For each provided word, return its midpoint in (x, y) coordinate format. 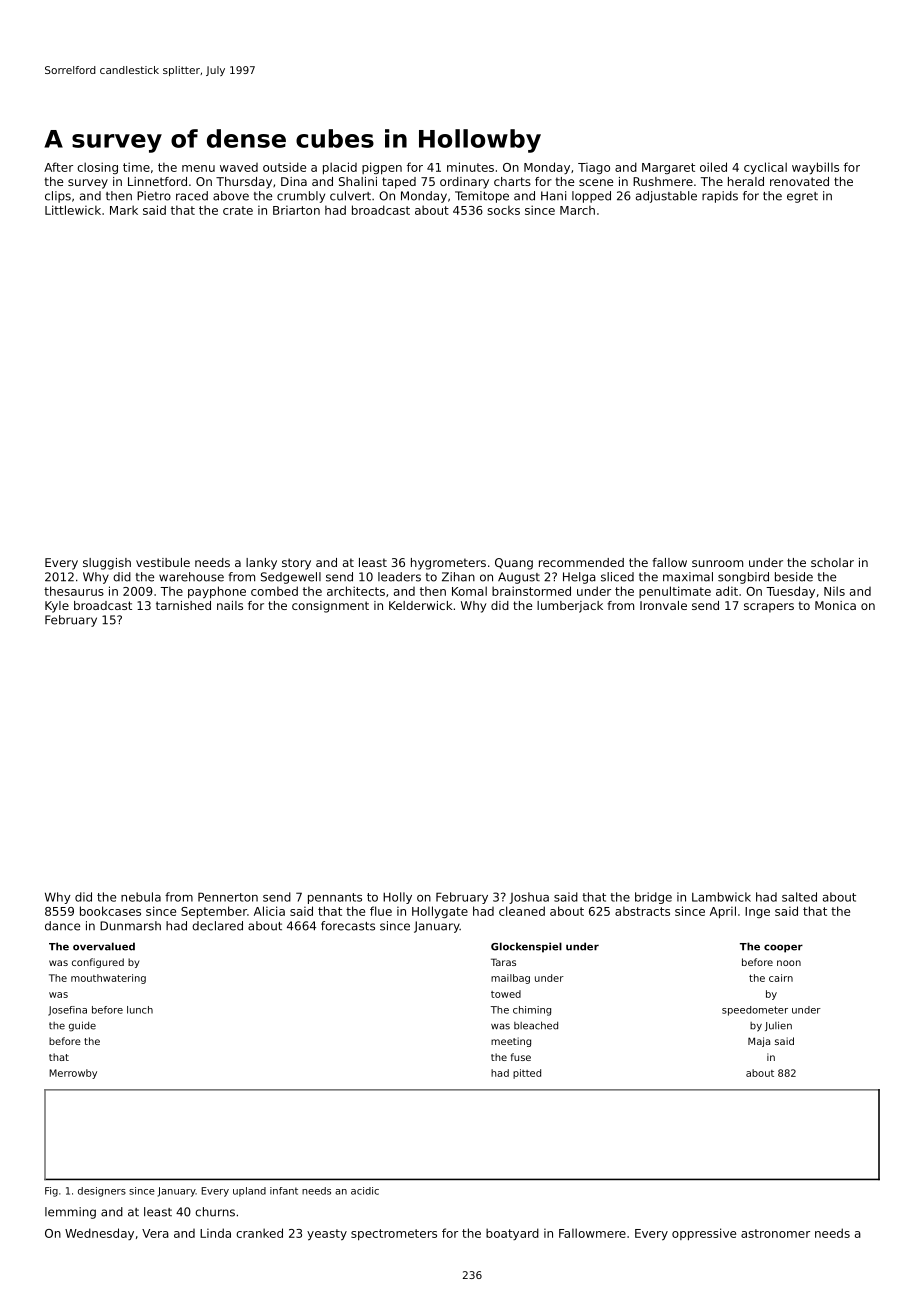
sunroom (717, 563)
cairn (781, 978)
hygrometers (448, 564)
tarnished (183, 605)
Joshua (529, 898)
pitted (527, 1074)
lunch (140, 1010)
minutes (470, 167)
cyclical (765, 168)
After (58, 167)
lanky (261, 564)
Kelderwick (420, 605)
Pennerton (228, 897)
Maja (759, 1042)
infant (284, 1191)
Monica (835, 605)
